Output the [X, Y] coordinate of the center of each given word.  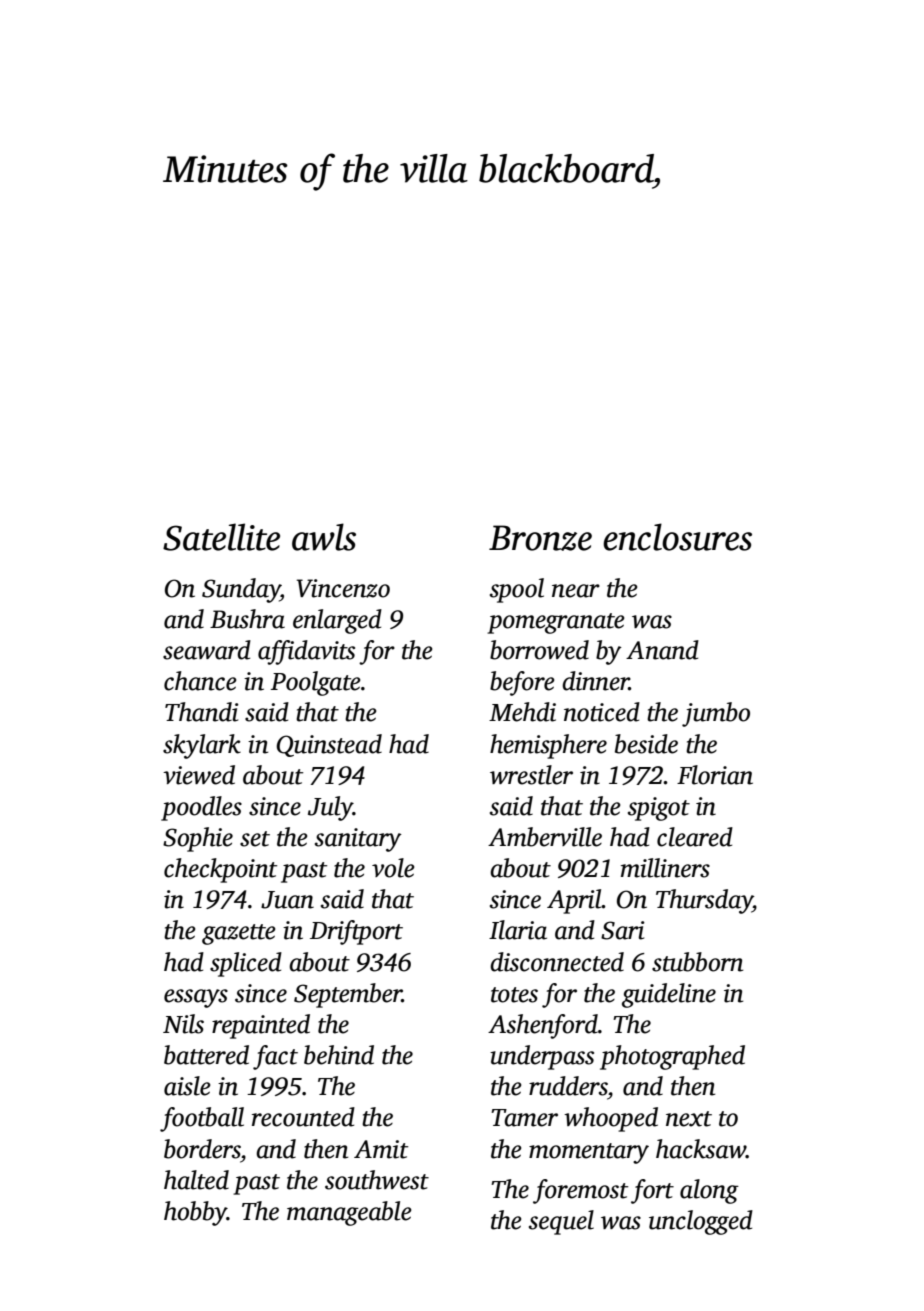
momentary [589, 1153]
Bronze [540, 538]
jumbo [716, 714]
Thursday [704, 901]
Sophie [198, 839]
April [574, 901]
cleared [695, 837]
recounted [303, 1117]
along [709, 1191]
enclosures [677, 537]
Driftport [356, 932]
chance [200, 681]
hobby [195, 1213]
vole [393, 868]
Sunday [241, 590]
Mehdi [522, 712]
